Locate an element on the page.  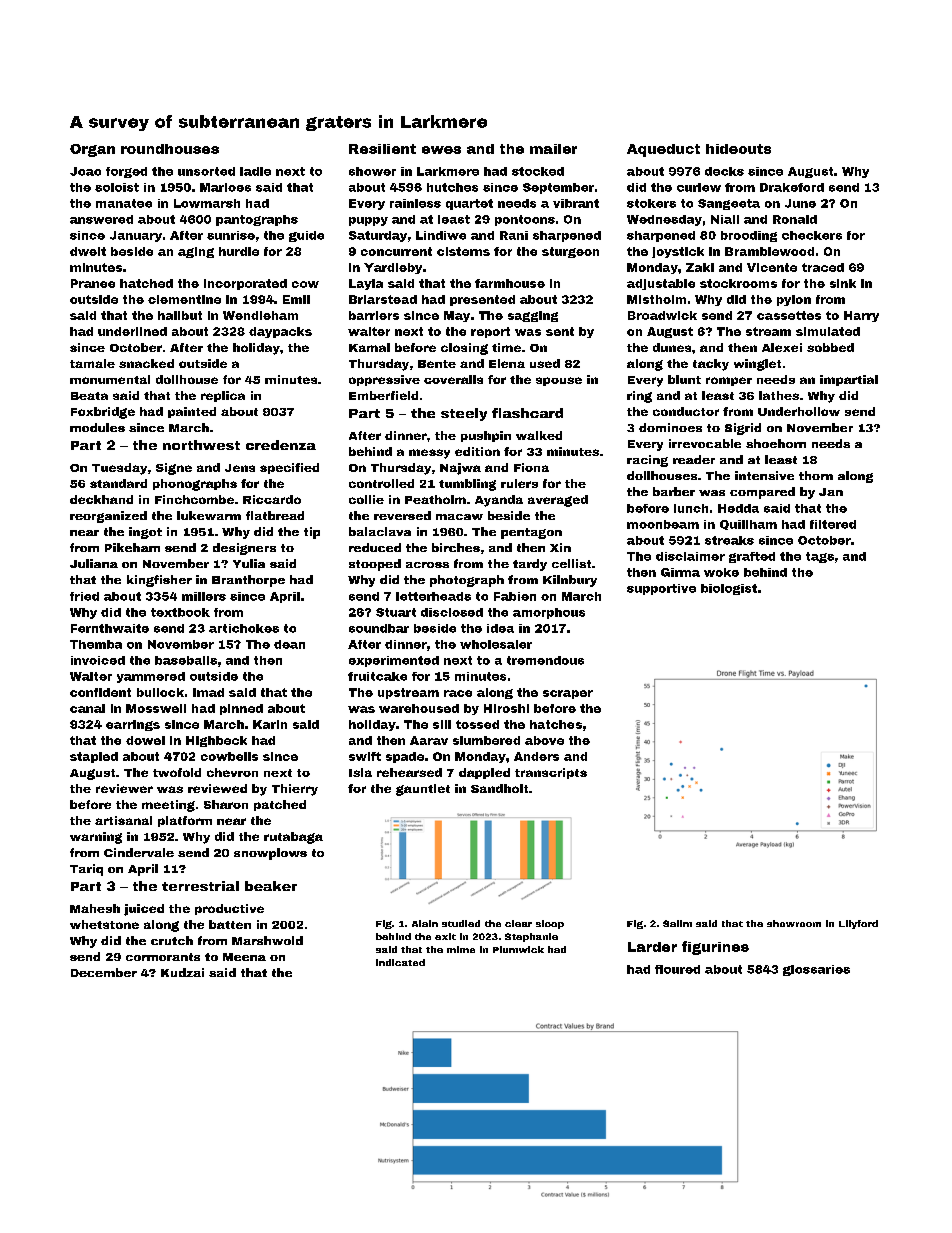
hatched is located at coordinates (146, 283).
